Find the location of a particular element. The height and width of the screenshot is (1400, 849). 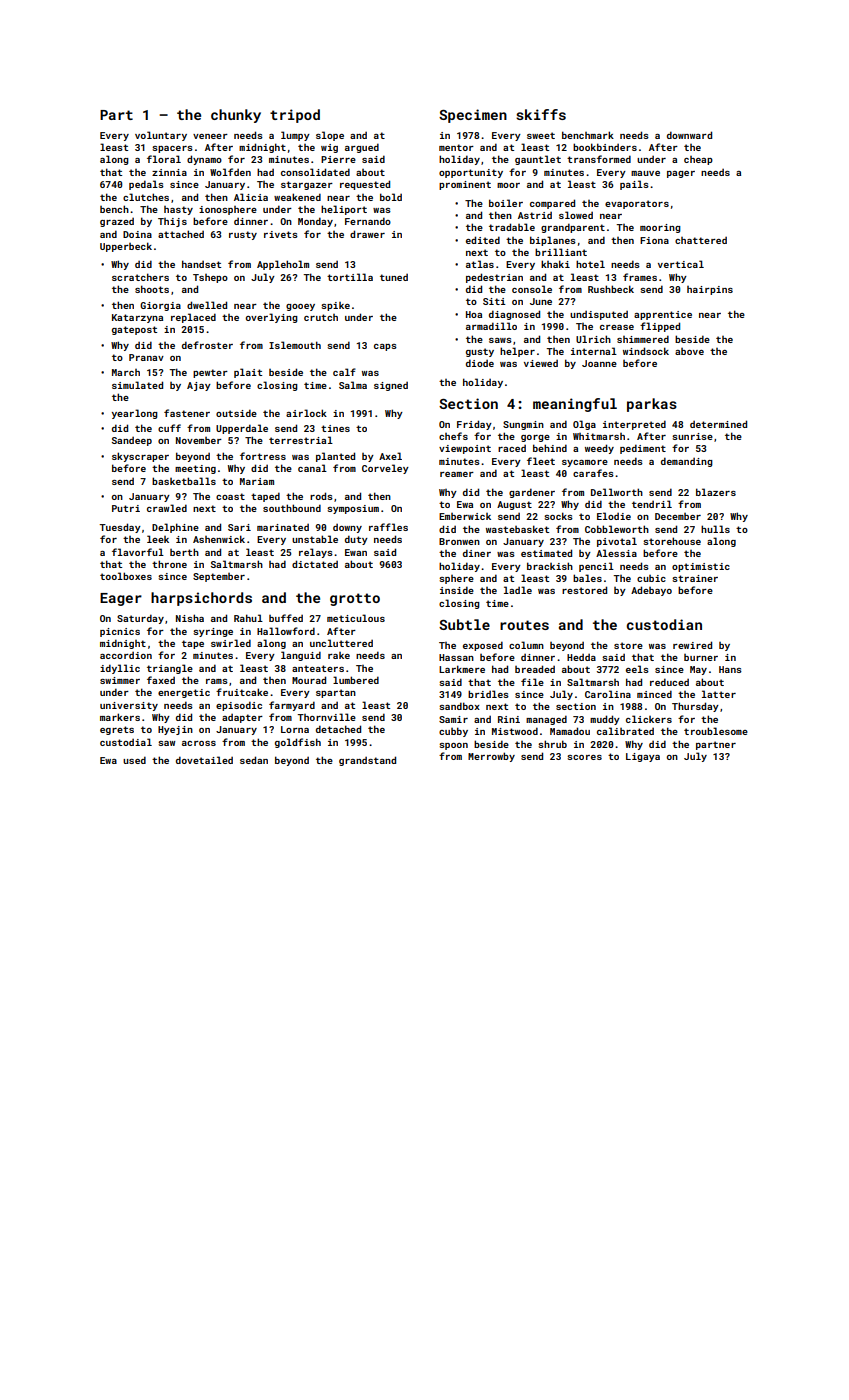

Hassan is located at coordinates (456, 657).
